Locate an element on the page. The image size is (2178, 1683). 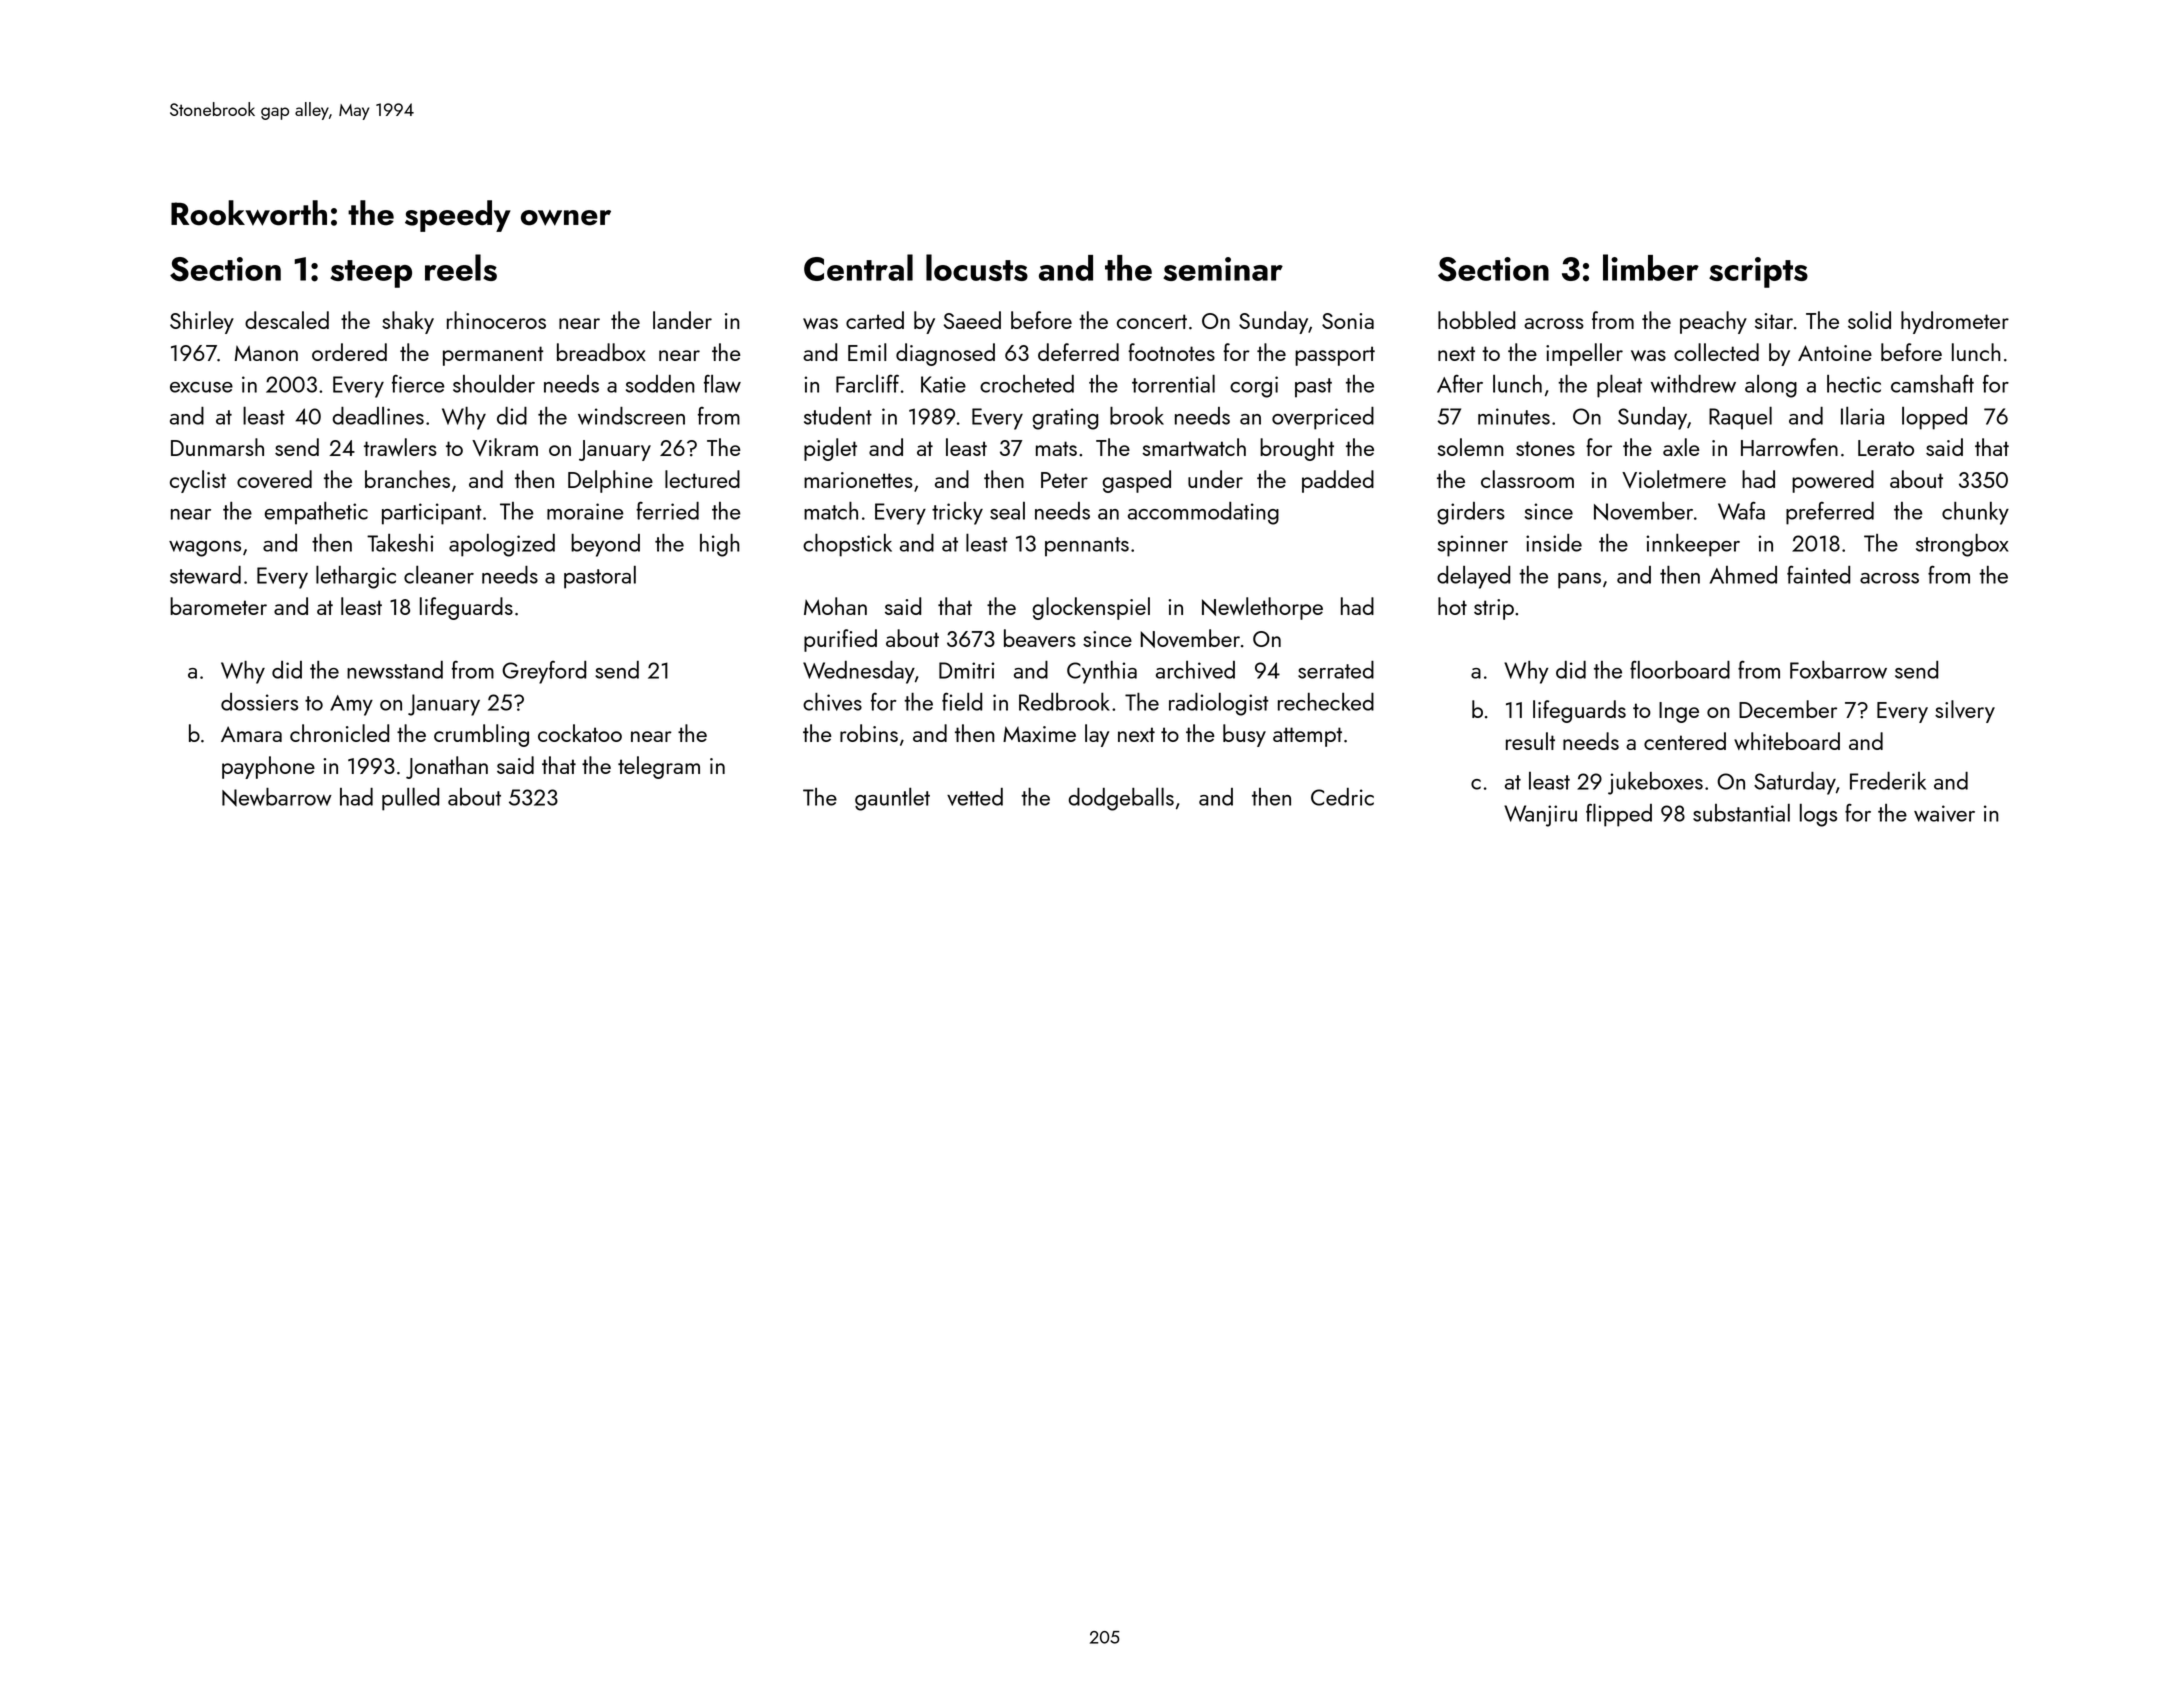
pulled is located at coordinates (410, 799).
